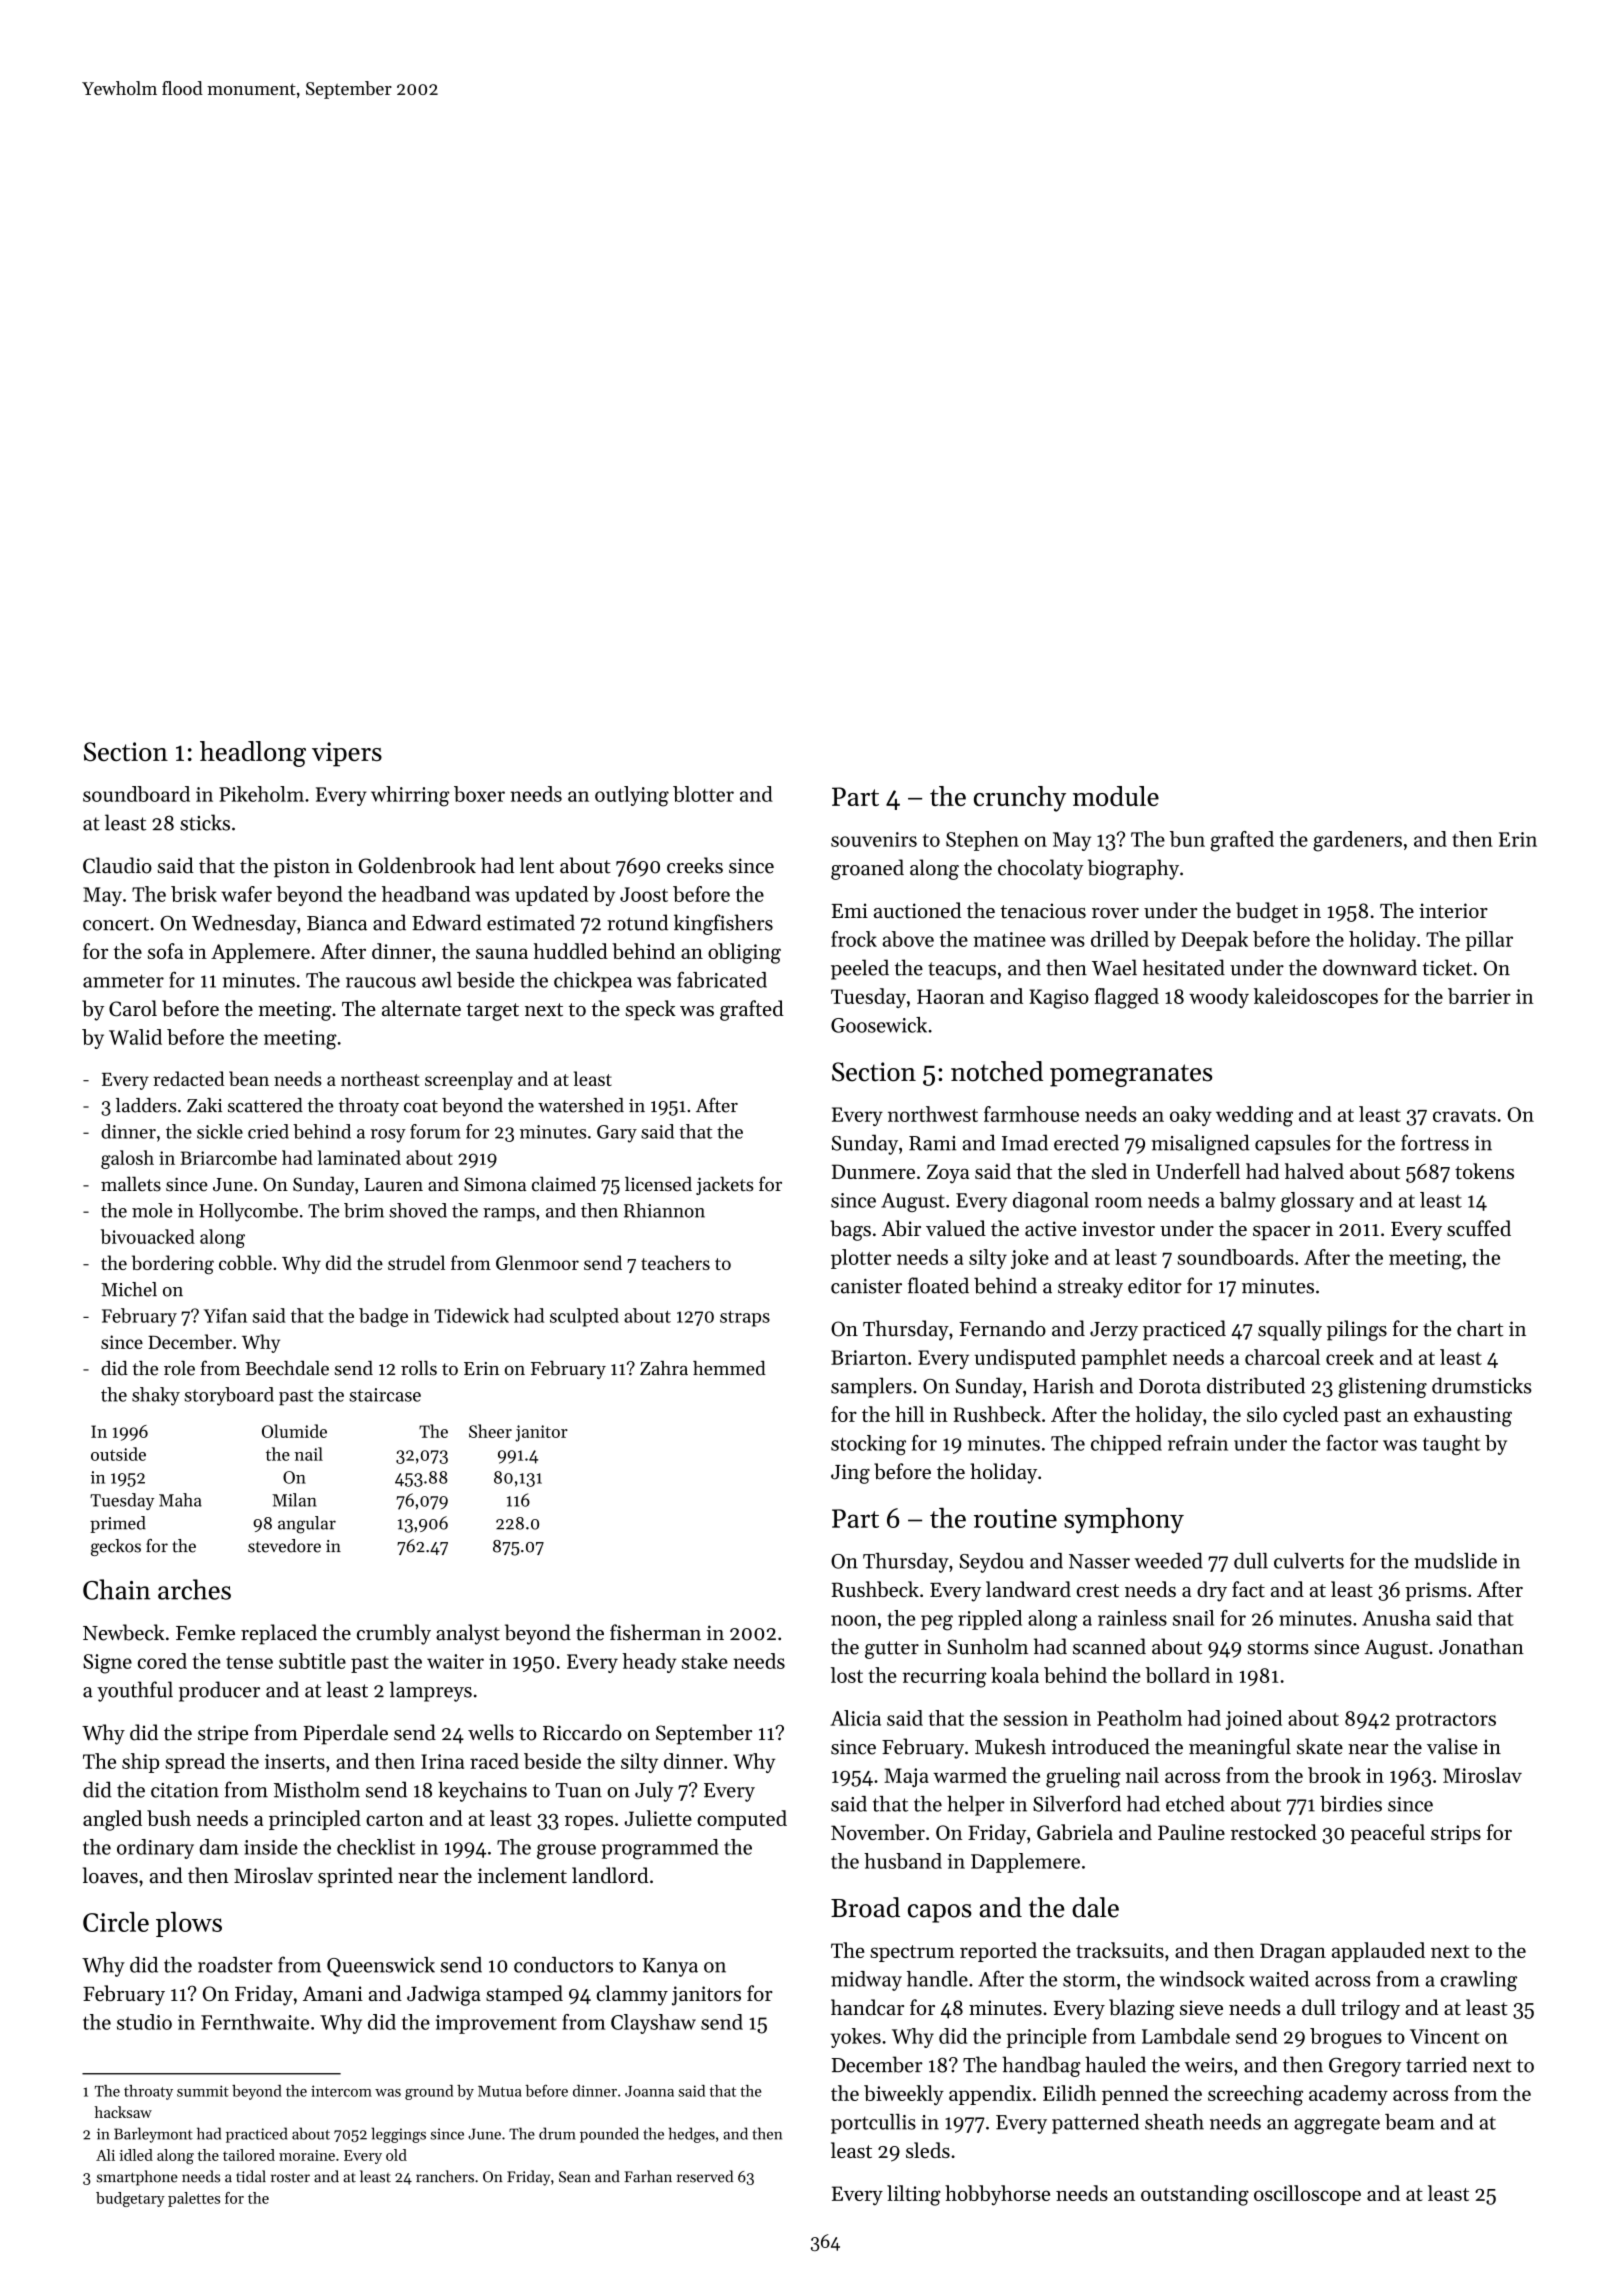  What do you see at coordinates (1484, 1171) in the screenshot?
I see `tokens` at bounding box center [1484, 1171].
